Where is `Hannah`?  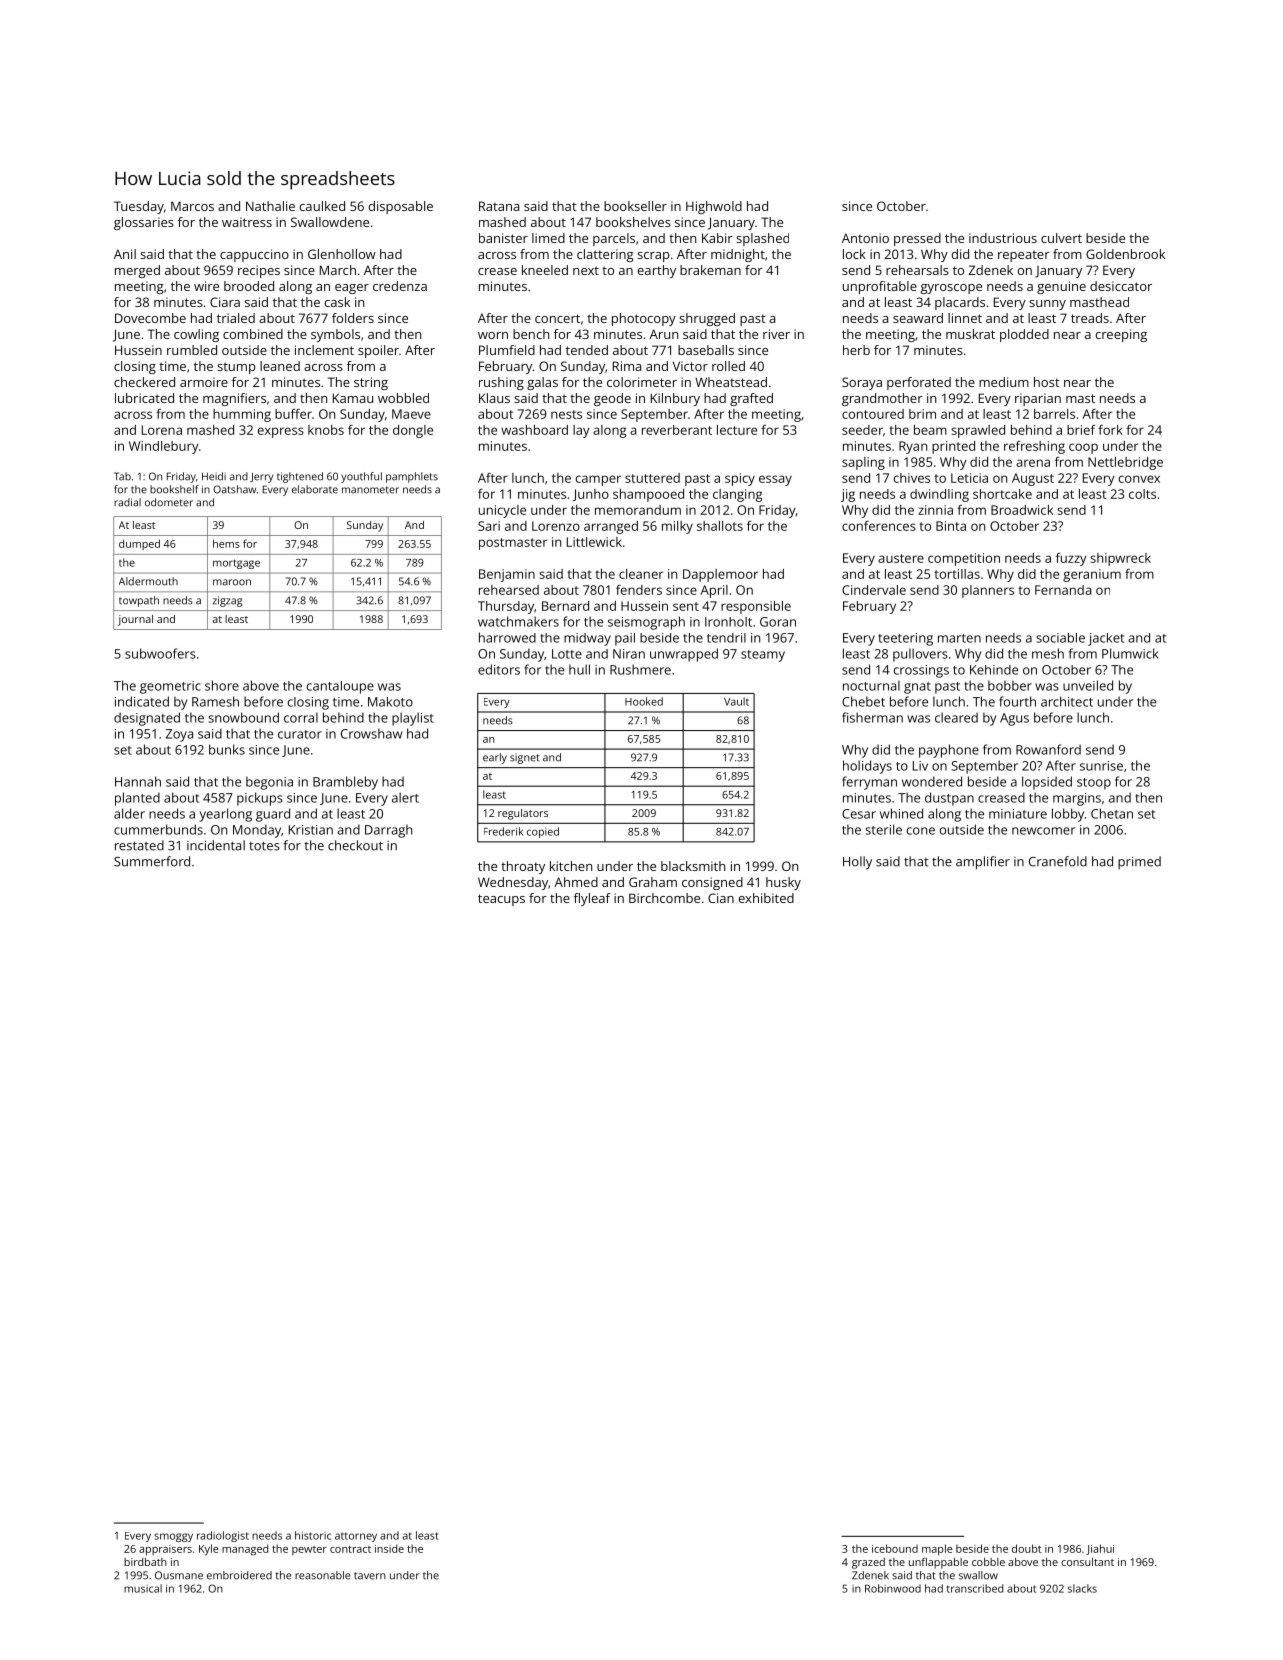 Hannah is located at coordinates (138, 781).
